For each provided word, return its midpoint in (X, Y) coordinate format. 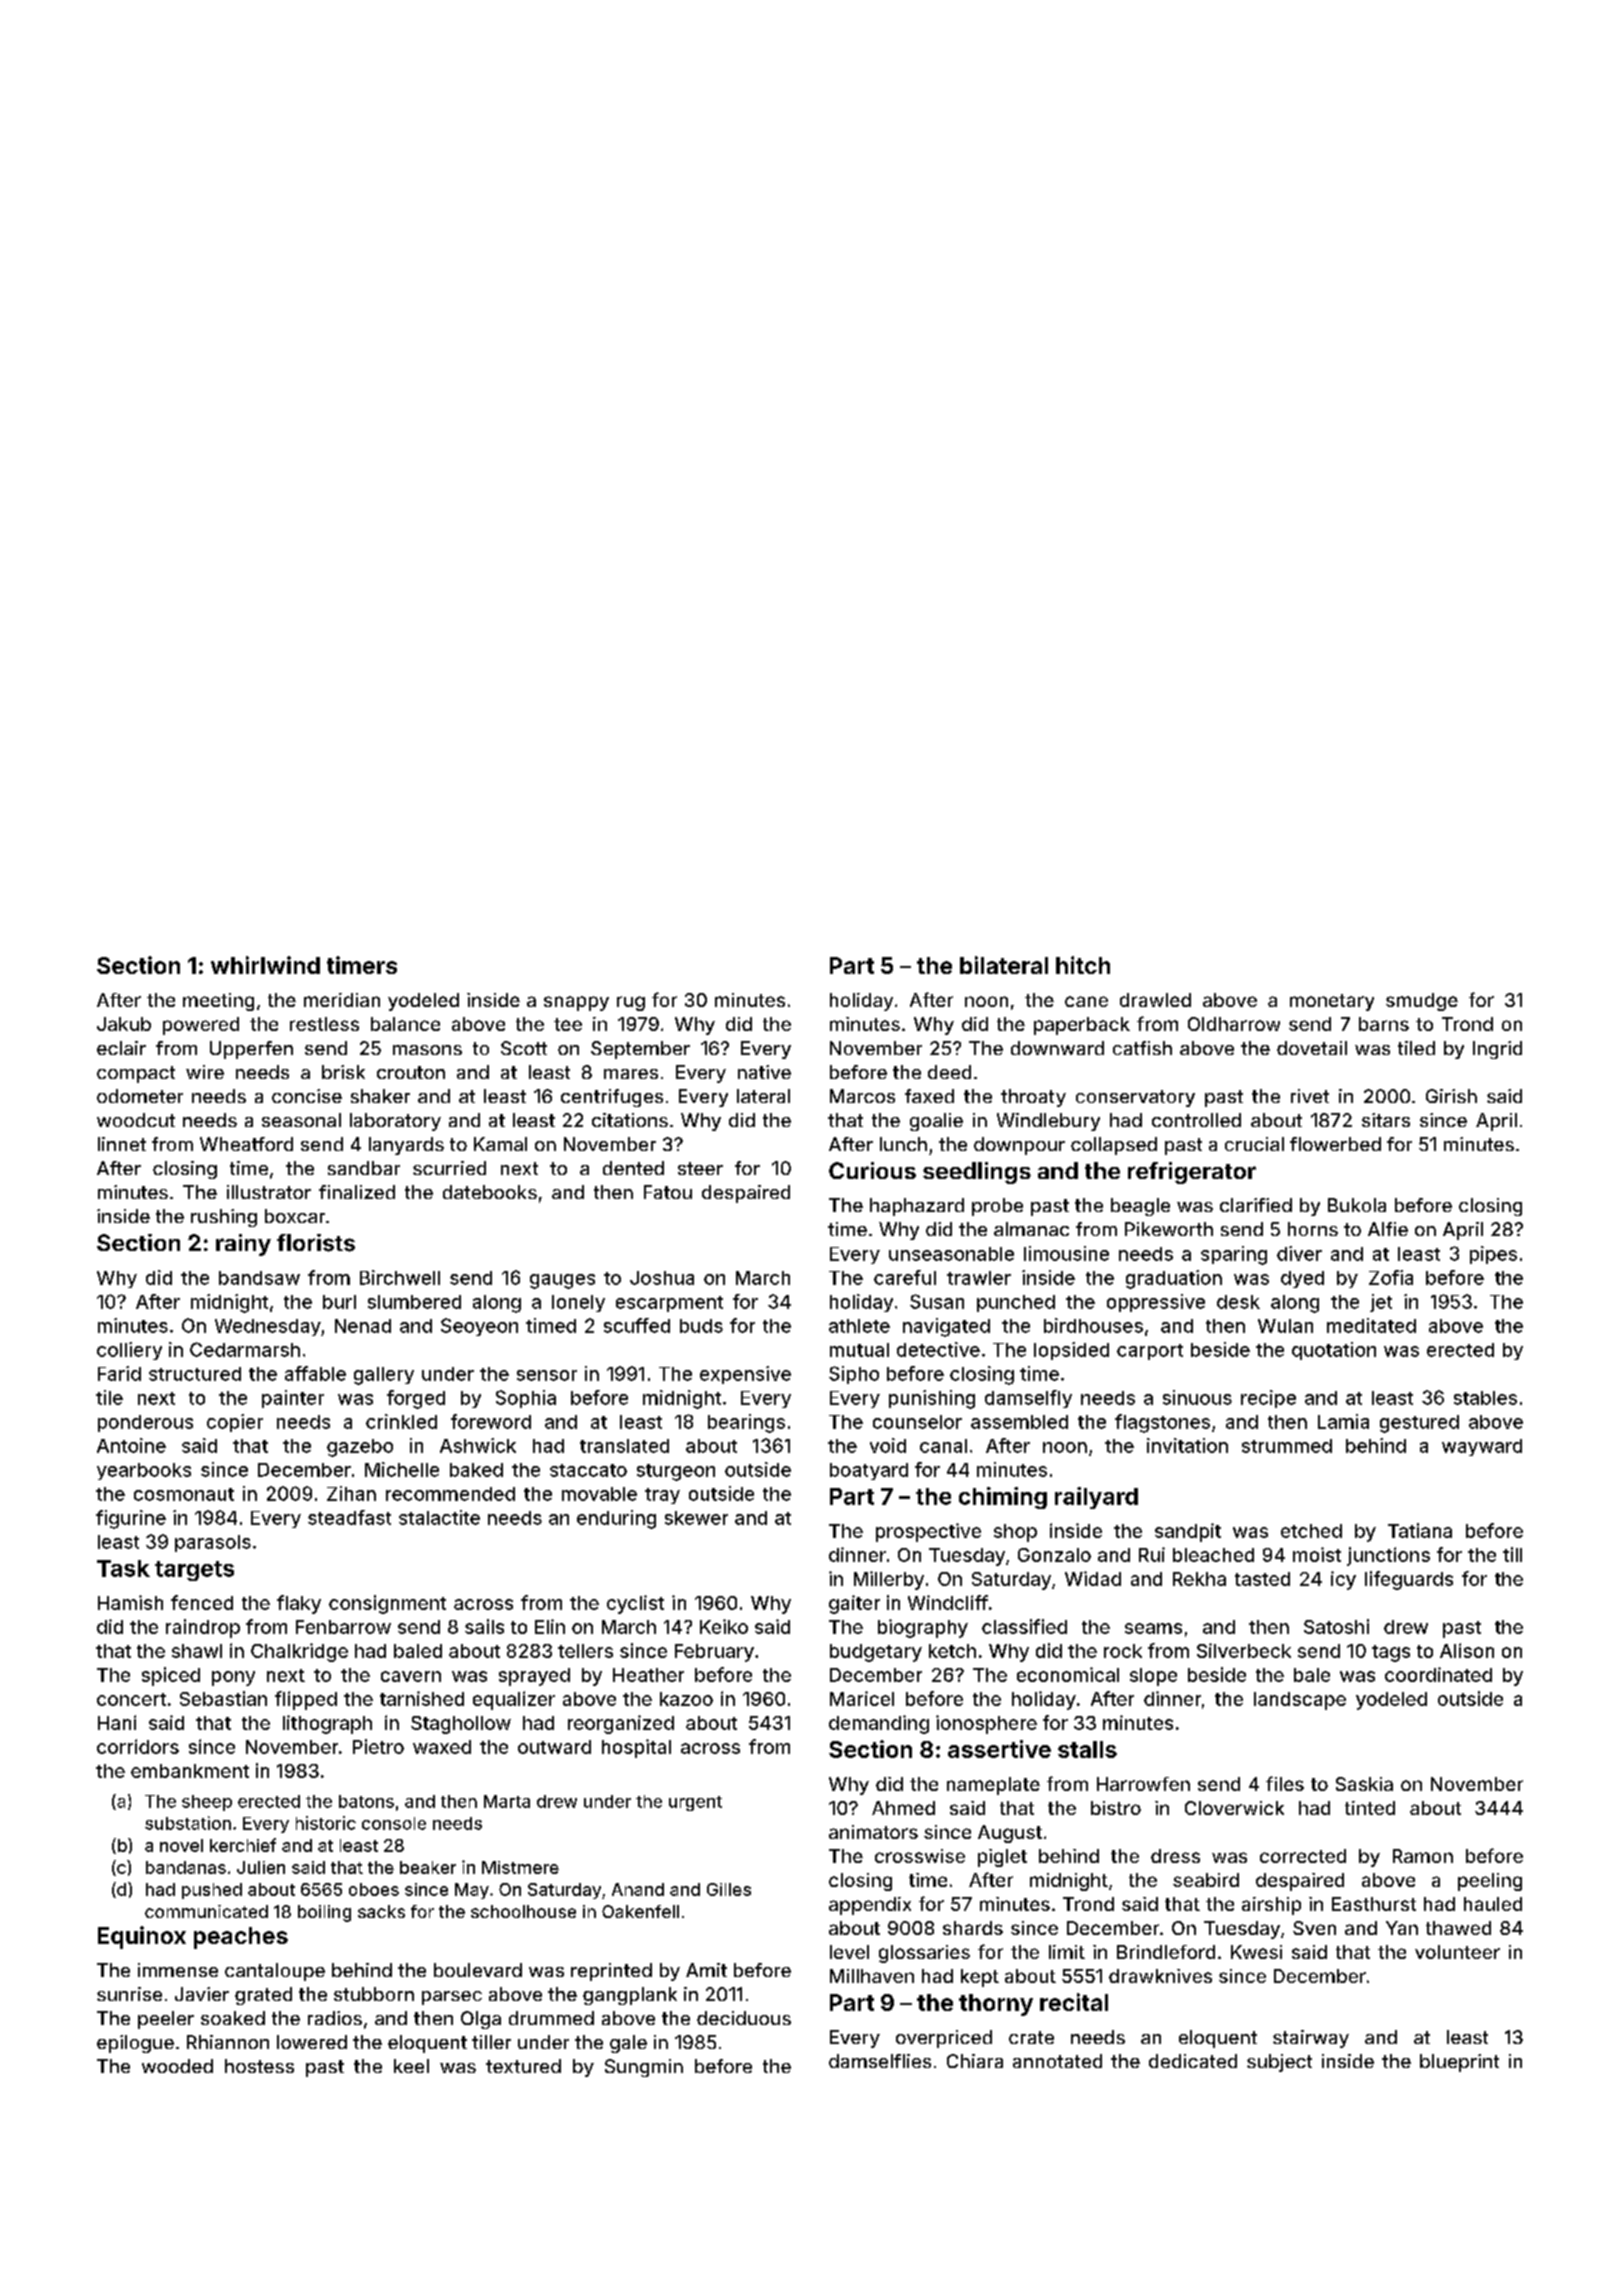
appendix (870, 1906)
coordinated (1438, 1674)
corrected (1303, 1856)
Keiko (724, 1626)
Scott (524, 1048)
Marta (507, 1801)
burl (339, 1302)
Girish (1451, 1096)
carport (1150, 1352)
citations (630, 1120)
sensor (547, 1375)
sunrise (129, 1994)
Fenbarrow (343, 1627)
